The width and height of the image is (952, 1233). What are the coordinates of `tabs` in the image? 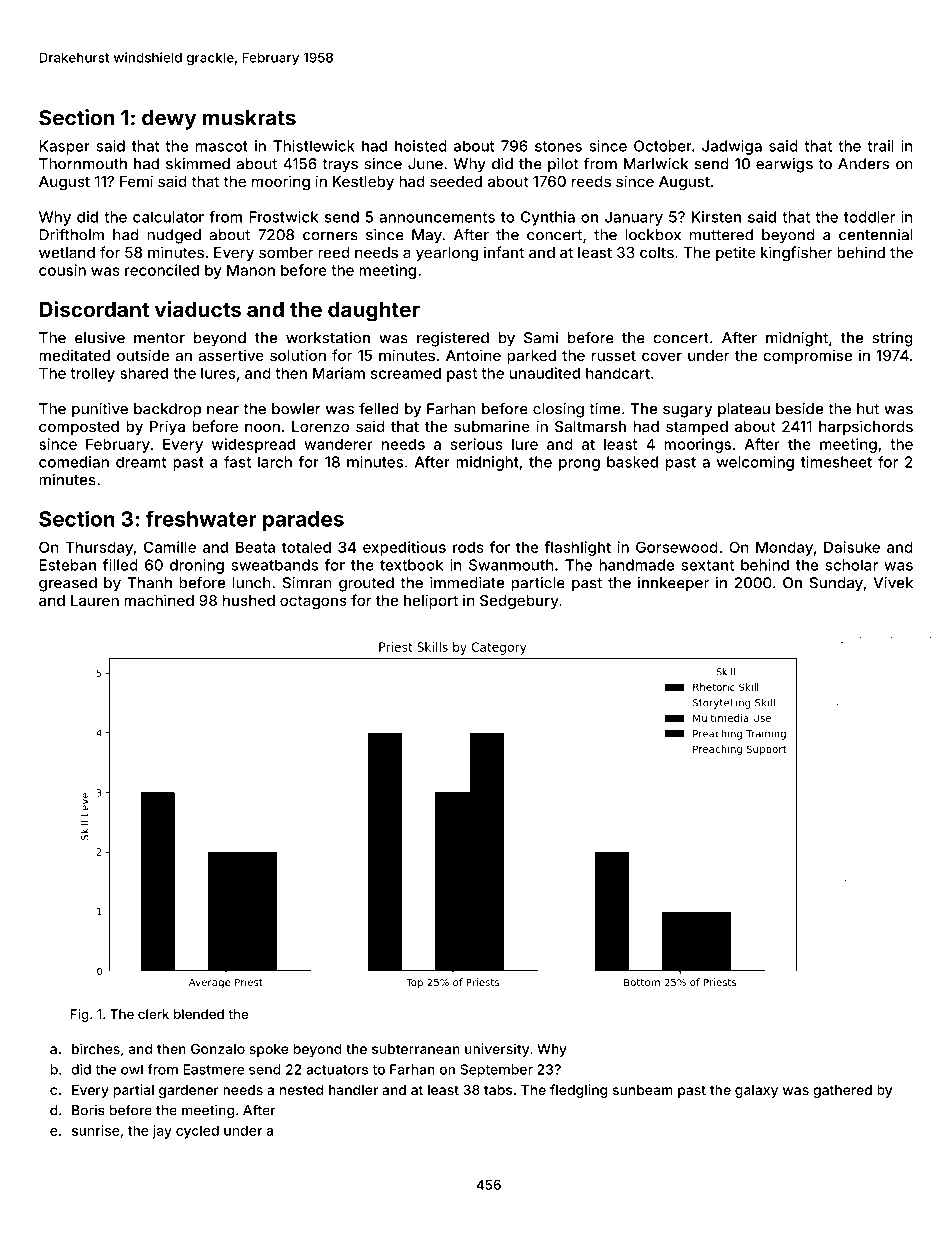 It's located at (498, 1090).
